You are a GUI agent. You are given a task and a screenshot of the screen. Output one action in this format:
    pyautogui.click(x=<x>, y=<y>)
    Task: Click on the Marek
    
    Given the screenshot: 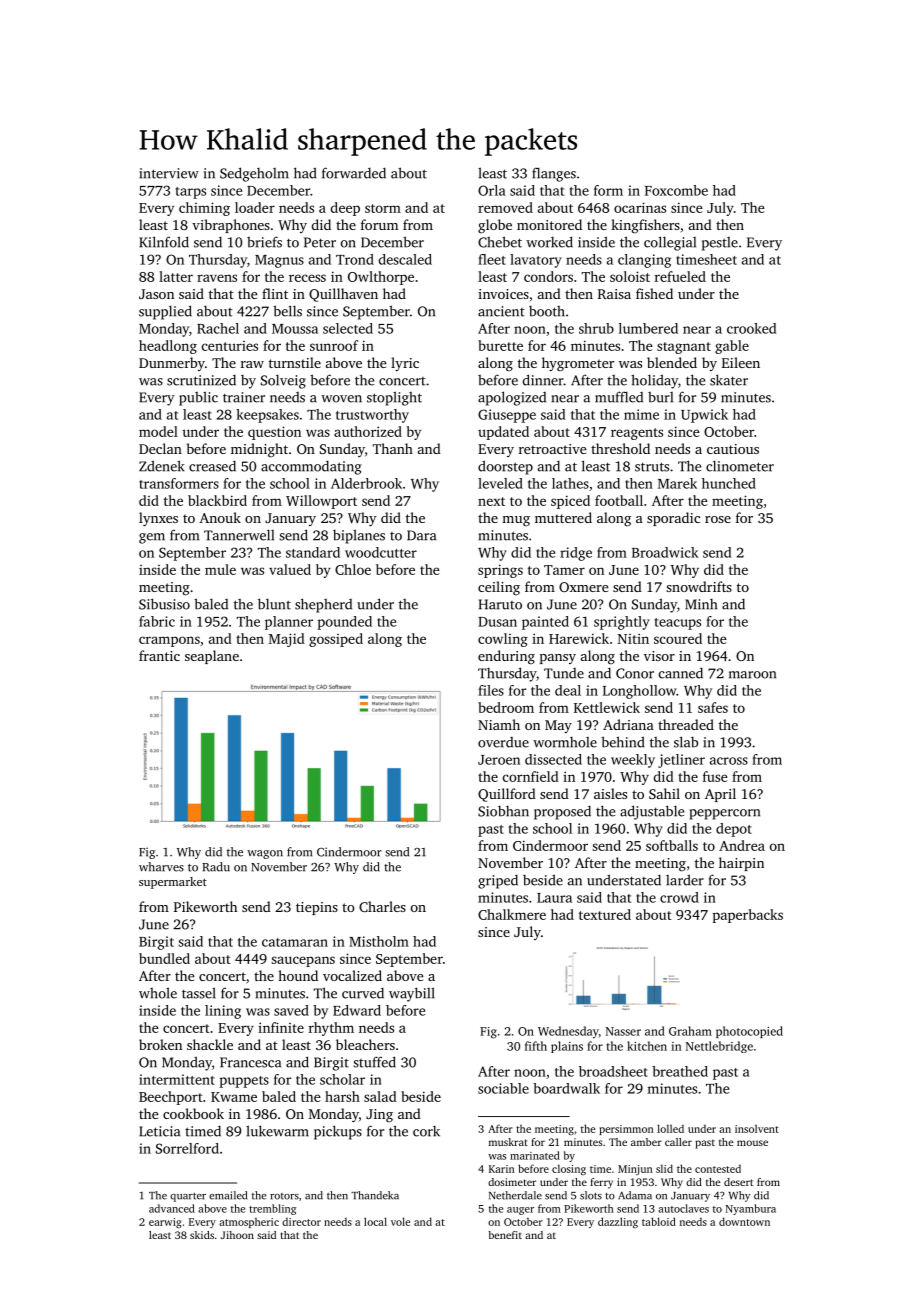 What is the action you would take?
    pyautogui.click(x=677, y=483)
